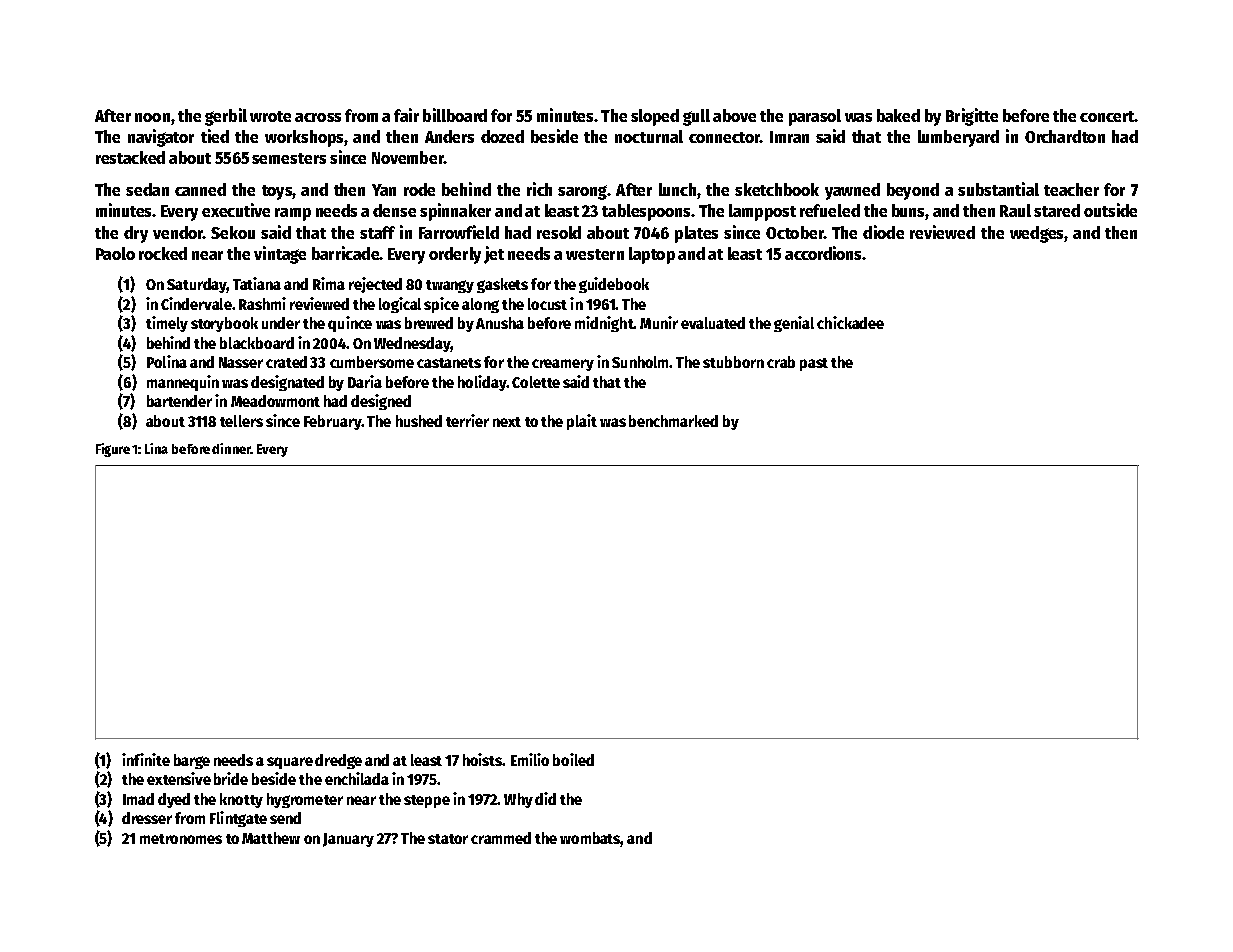 The height and width of the screenshot is (952, 1233). Describe the element at coordinates (348, 840) in the screenshot. I see `January` at that location.
